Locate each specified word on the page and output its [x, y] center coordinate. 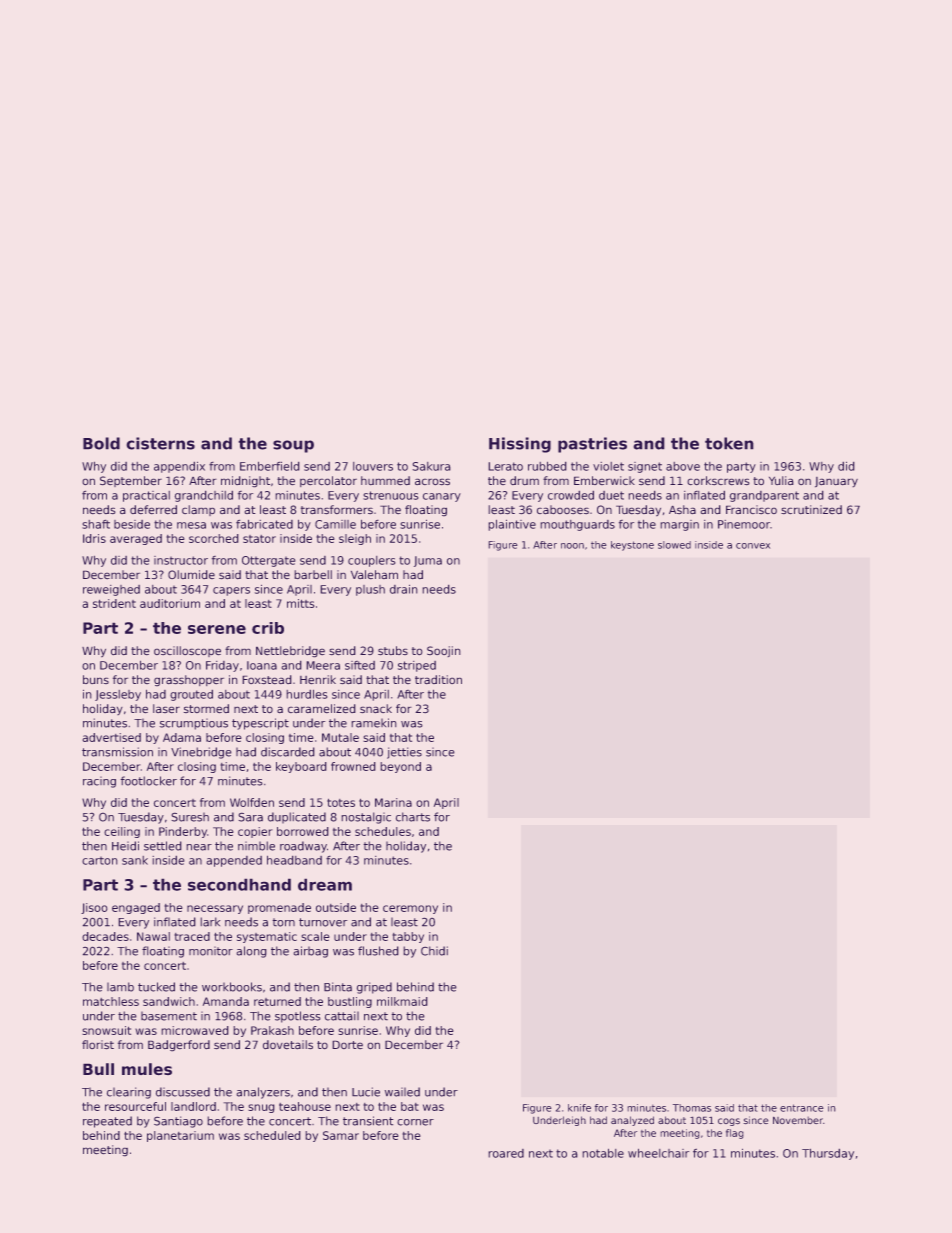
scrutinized [811, 510]
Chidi [434, 951]
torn [283, 922]
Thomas [692, 1108]
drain [404, 589]
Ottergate [269, 561]
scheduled [272, 1135]
